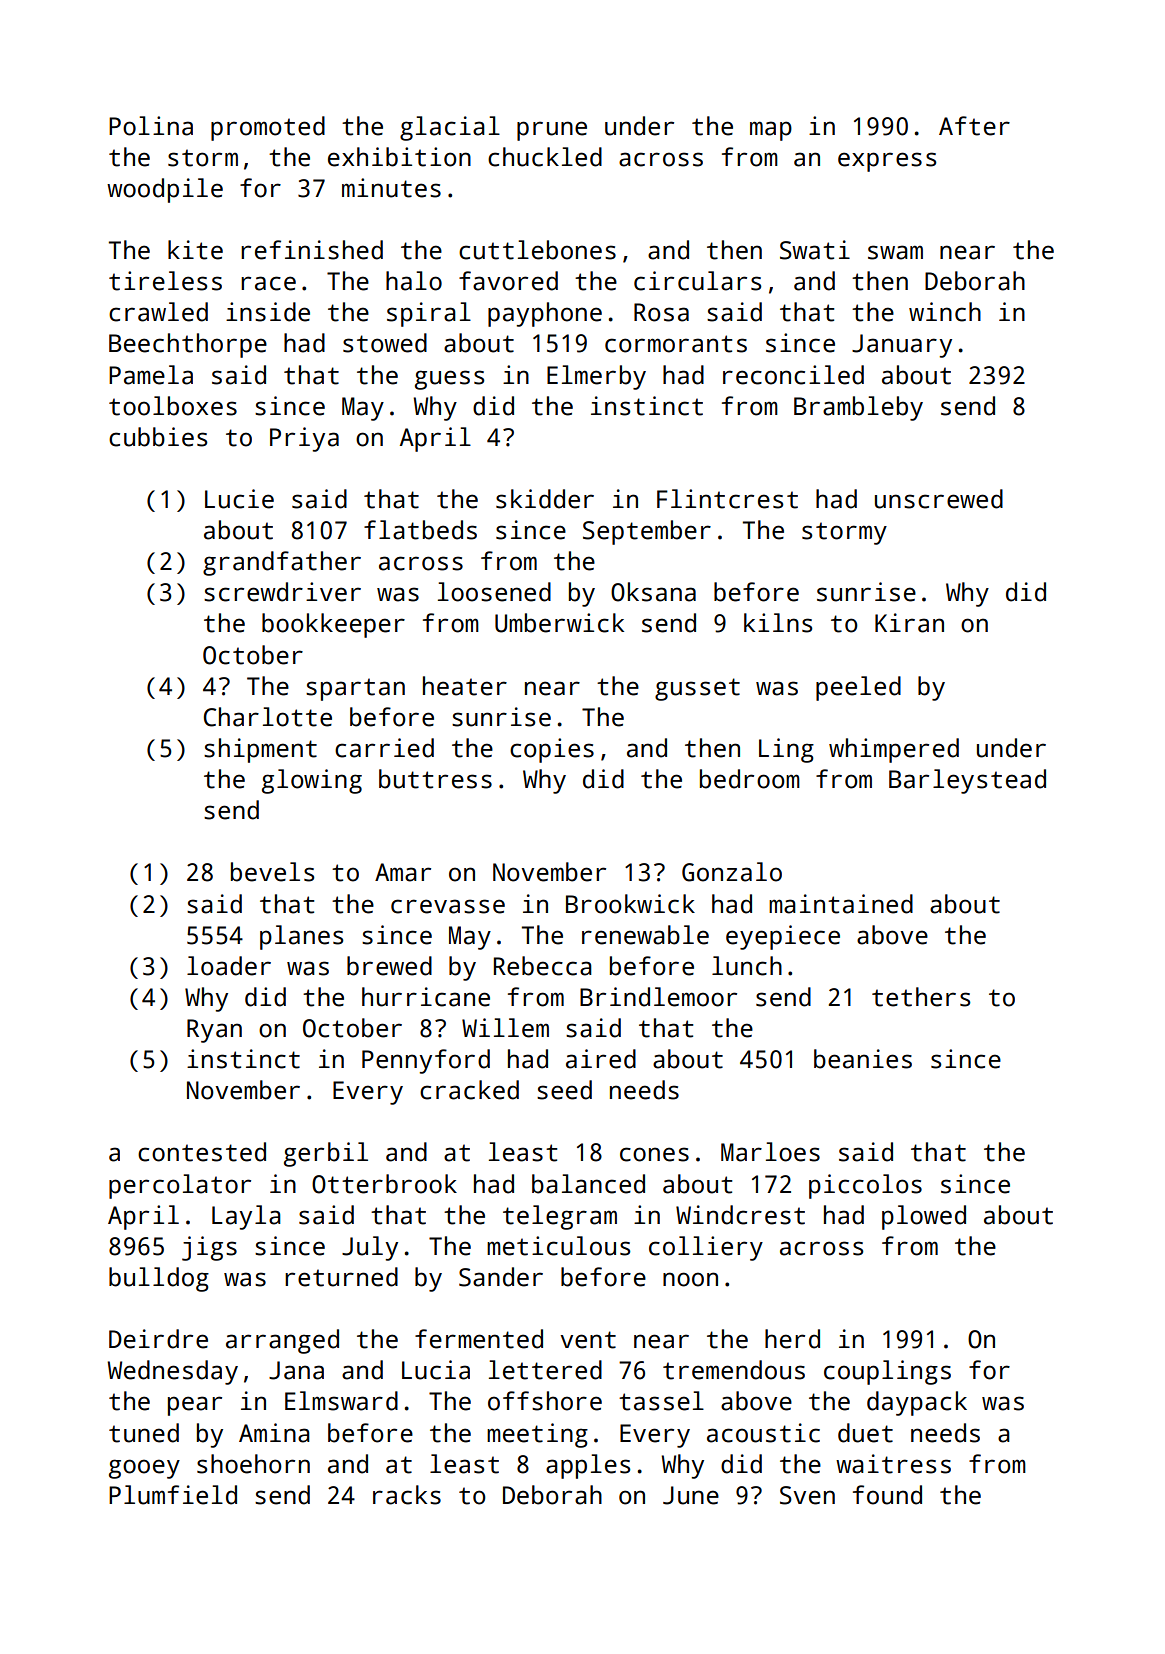 The height and width of the document is (1654, 1165). What do you see at coordinates (479, 1339) in the document?
I see `fermented` at bounding box center [479, 1339].
